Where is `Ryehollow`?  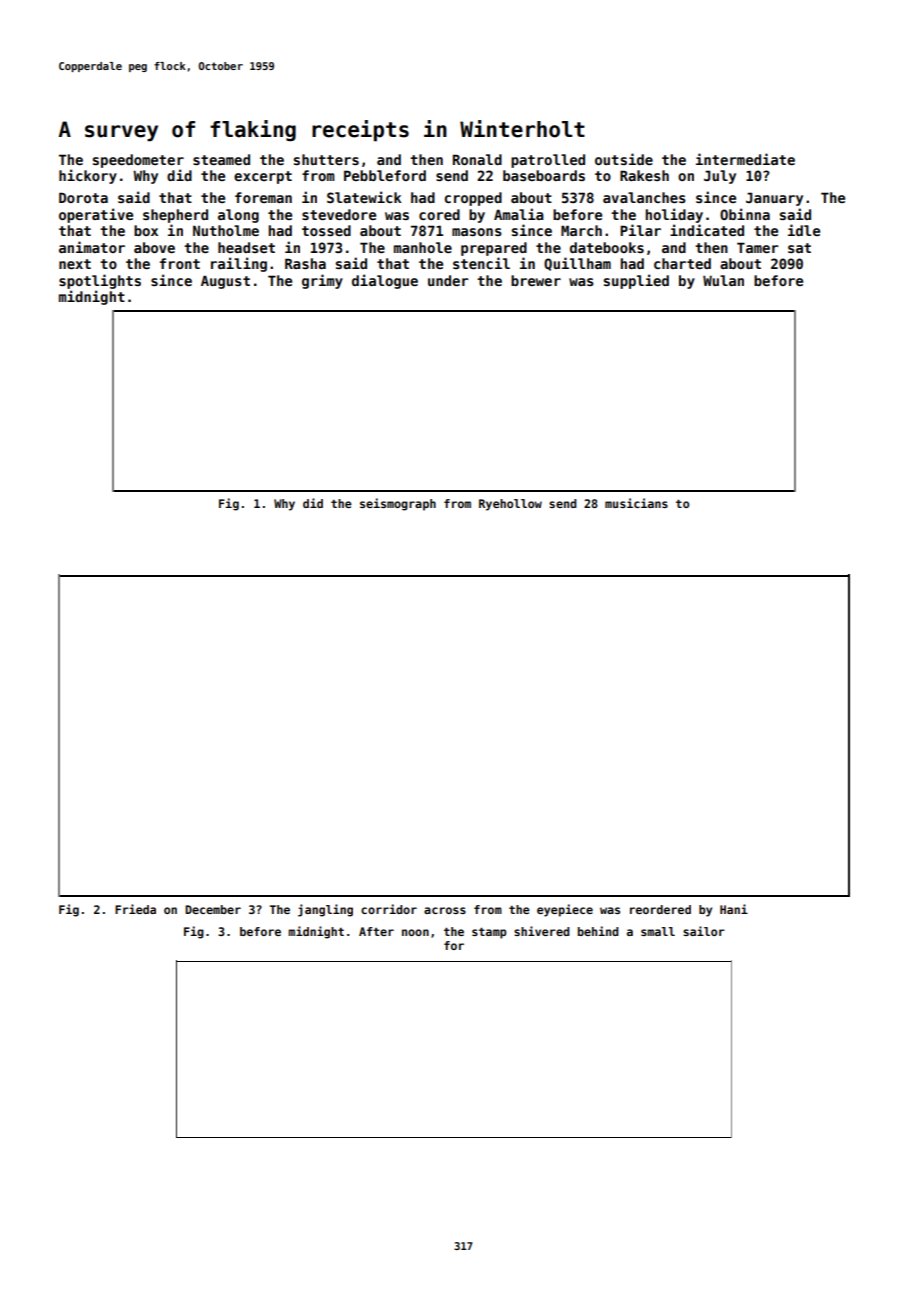
Ryehollow is located at coordinates (510, 505).
